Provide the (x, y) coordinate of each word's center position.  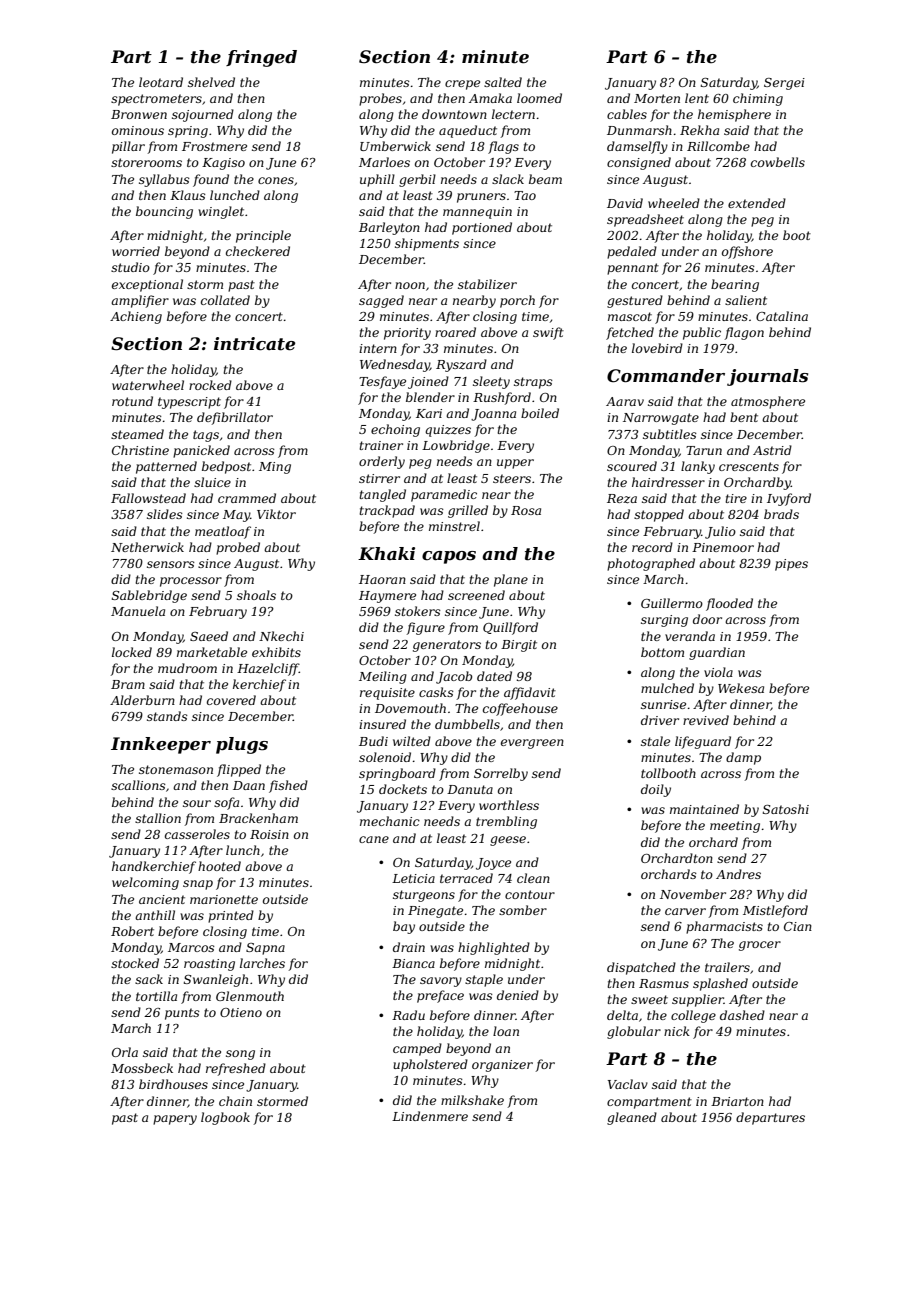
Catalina (782, 316)
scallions (138, 785)
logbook (225, 1118)
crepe (462, 85)
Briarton (737, 1101)
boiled (540, 413)
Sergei (784, 84)
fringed (261, 58)
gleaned (632, 1118)
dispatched (641, 968)
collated (225, 300)
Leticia (413, 878)
